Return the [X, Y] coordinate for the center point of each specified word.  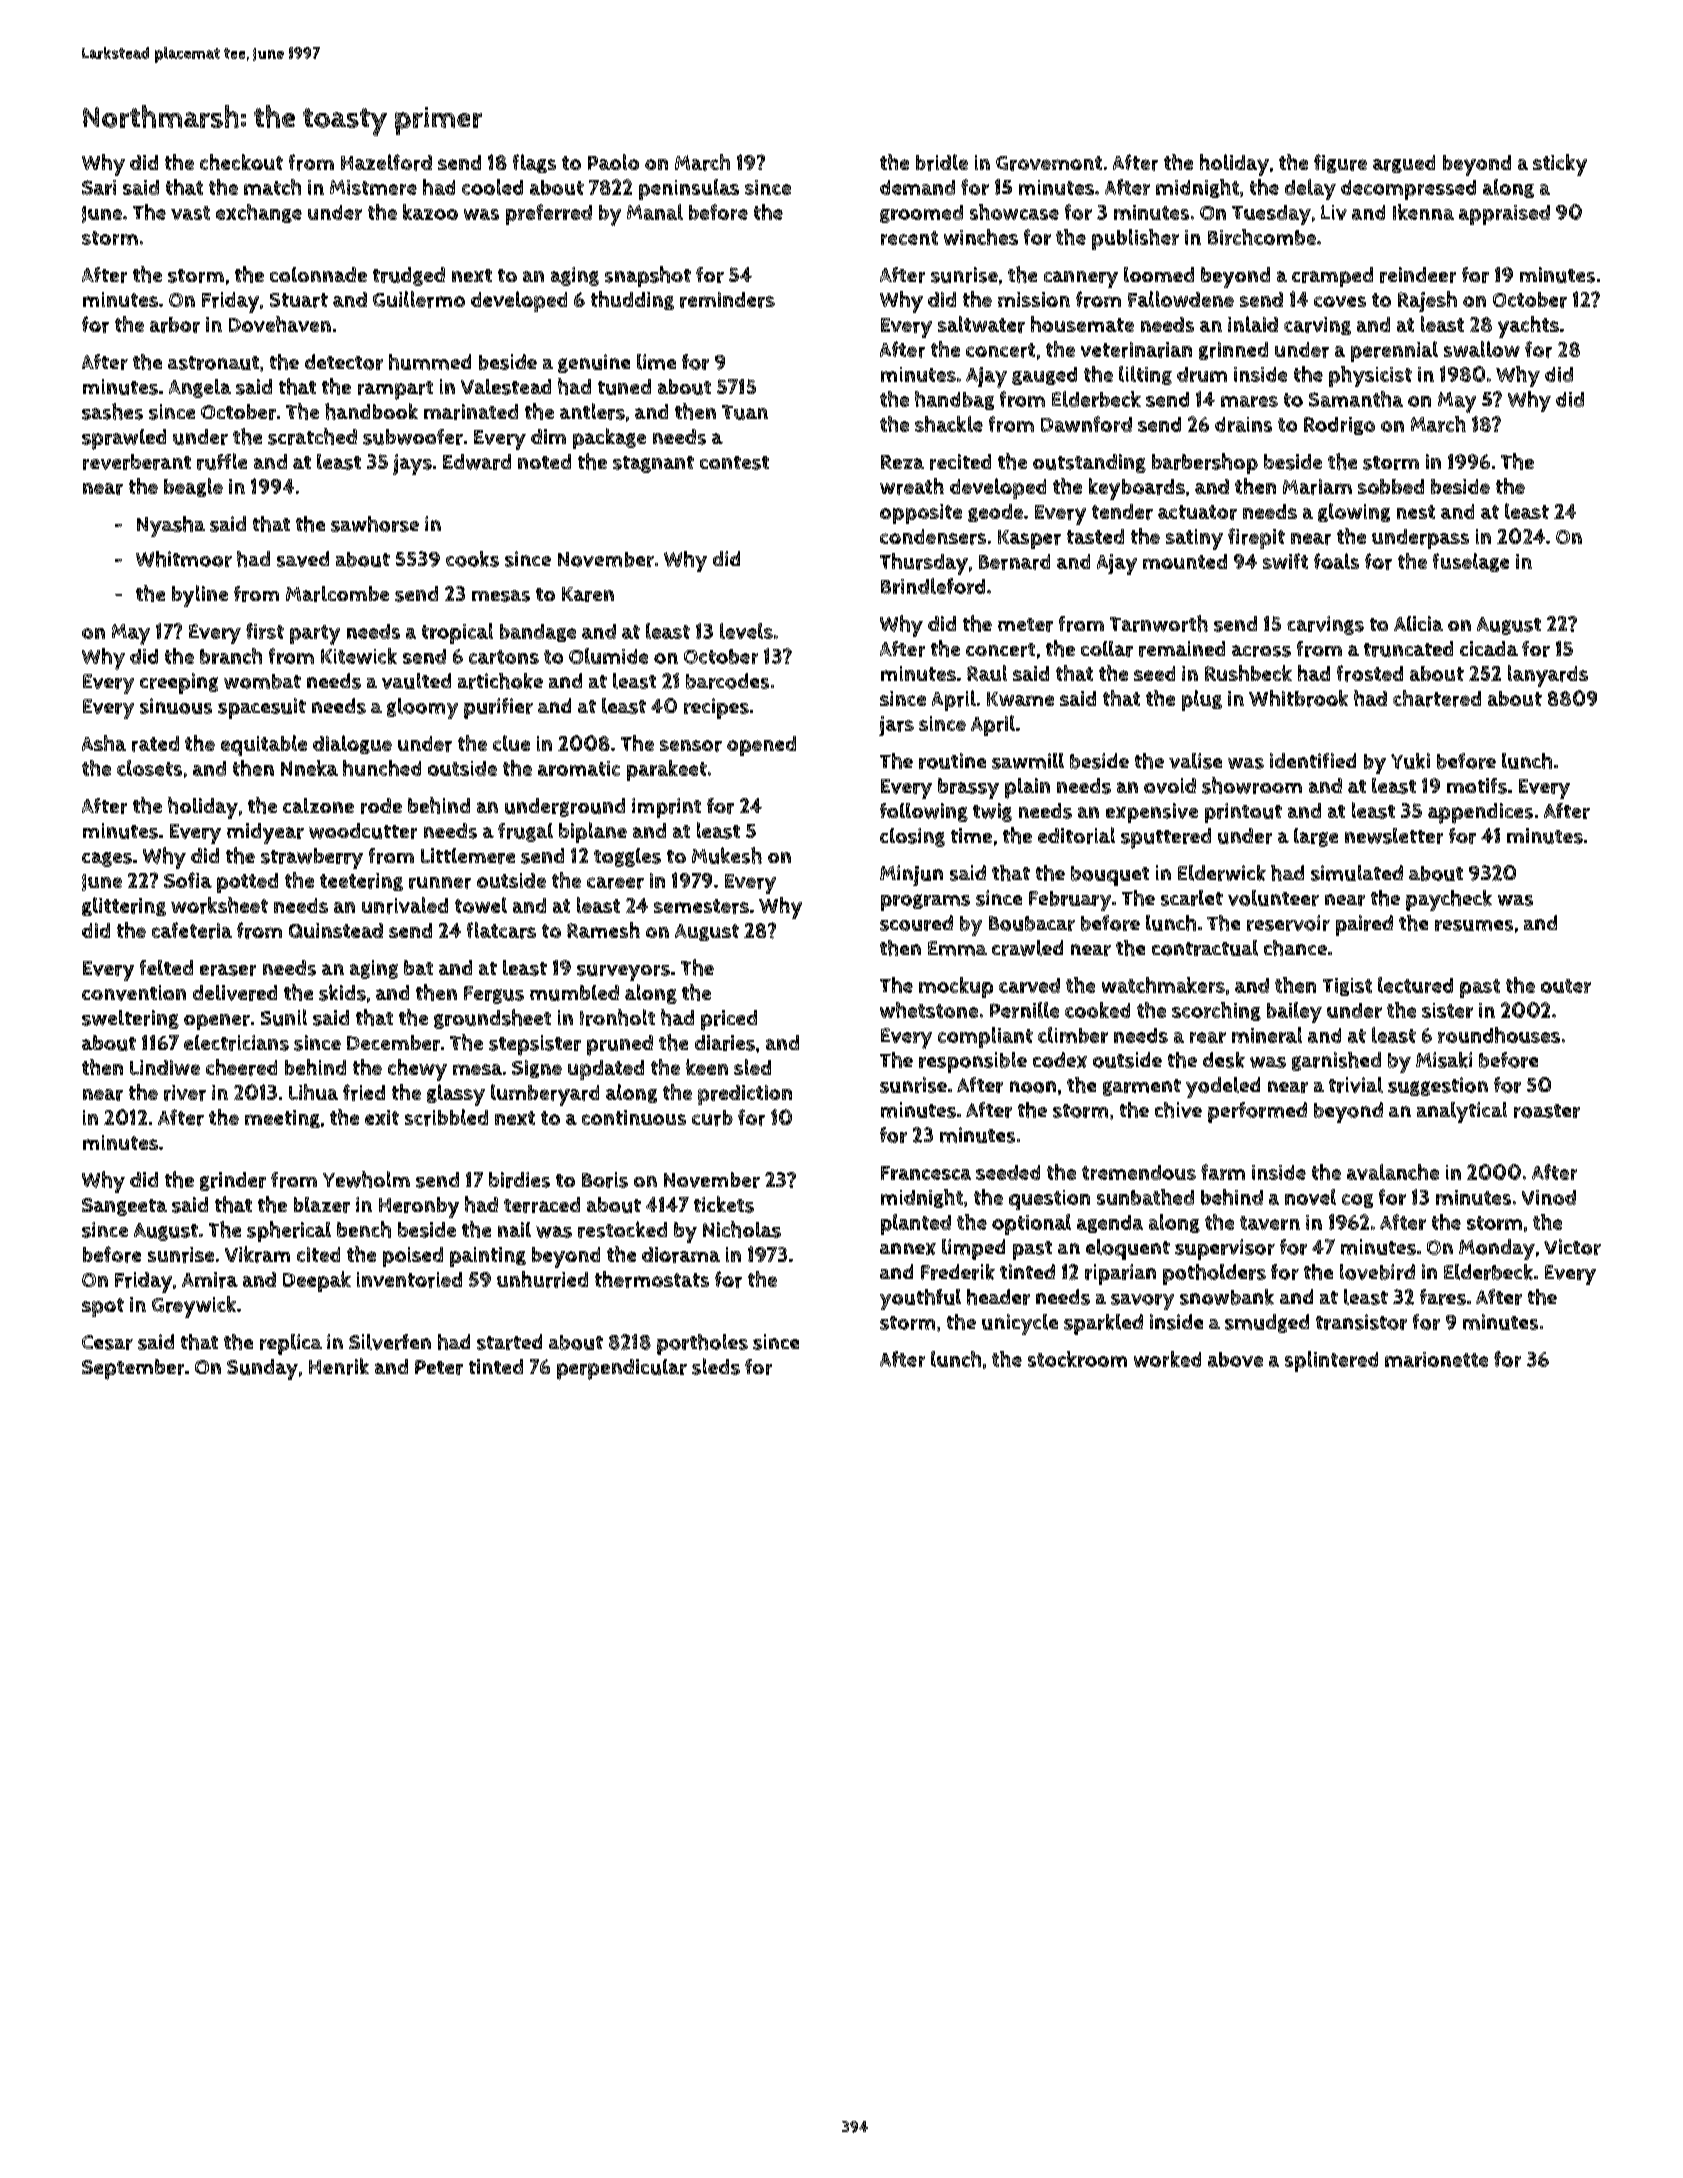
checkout [241, 162]
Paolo [613, 162]
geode [995, 513]
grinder [233, 1181]
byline [200, 596]
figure [1340, 163]
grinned [1233, 351]
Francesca [926, 1173]
